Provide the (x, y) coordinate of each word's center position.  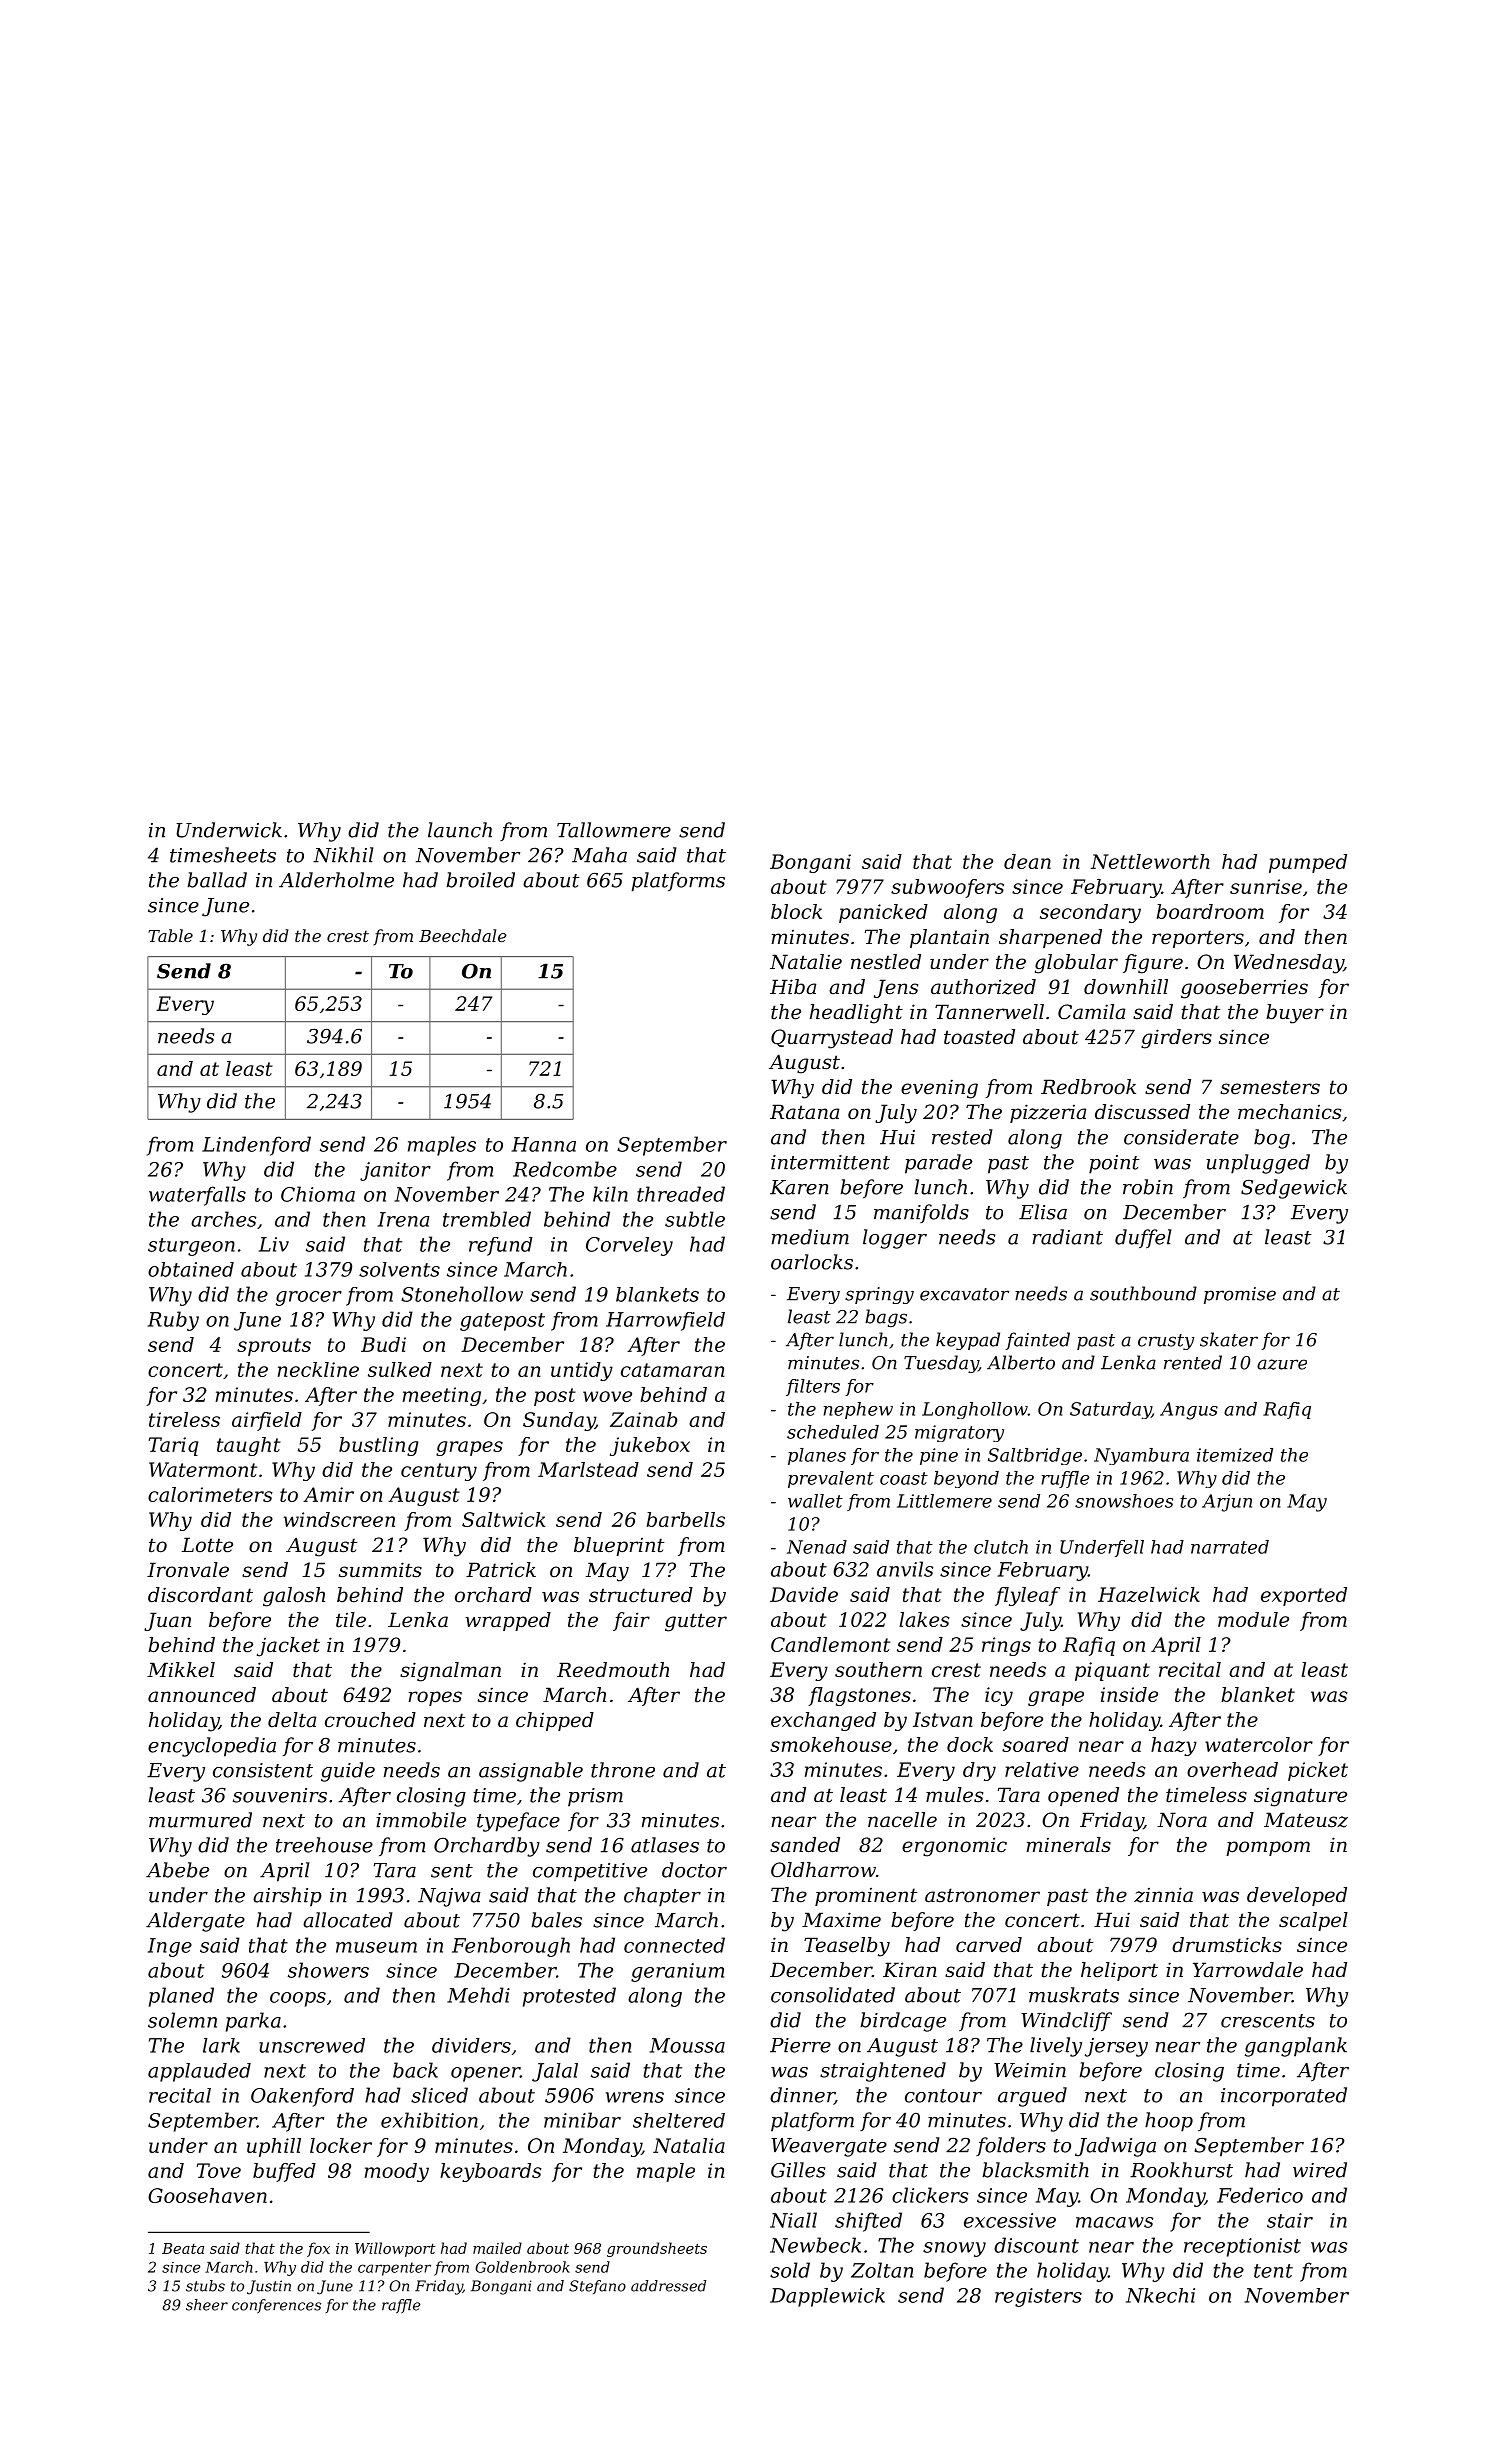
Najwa (449, 1897)
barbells (685, 1519)
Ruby (173, 1321)
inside (1129, 1694)
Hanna (544, 1144)
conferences (276, 2306)
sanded (805, 1845)
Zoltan (882, 2270)
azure (1282, 1364)
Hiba (793, 987)
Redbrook (1088, 1087)
